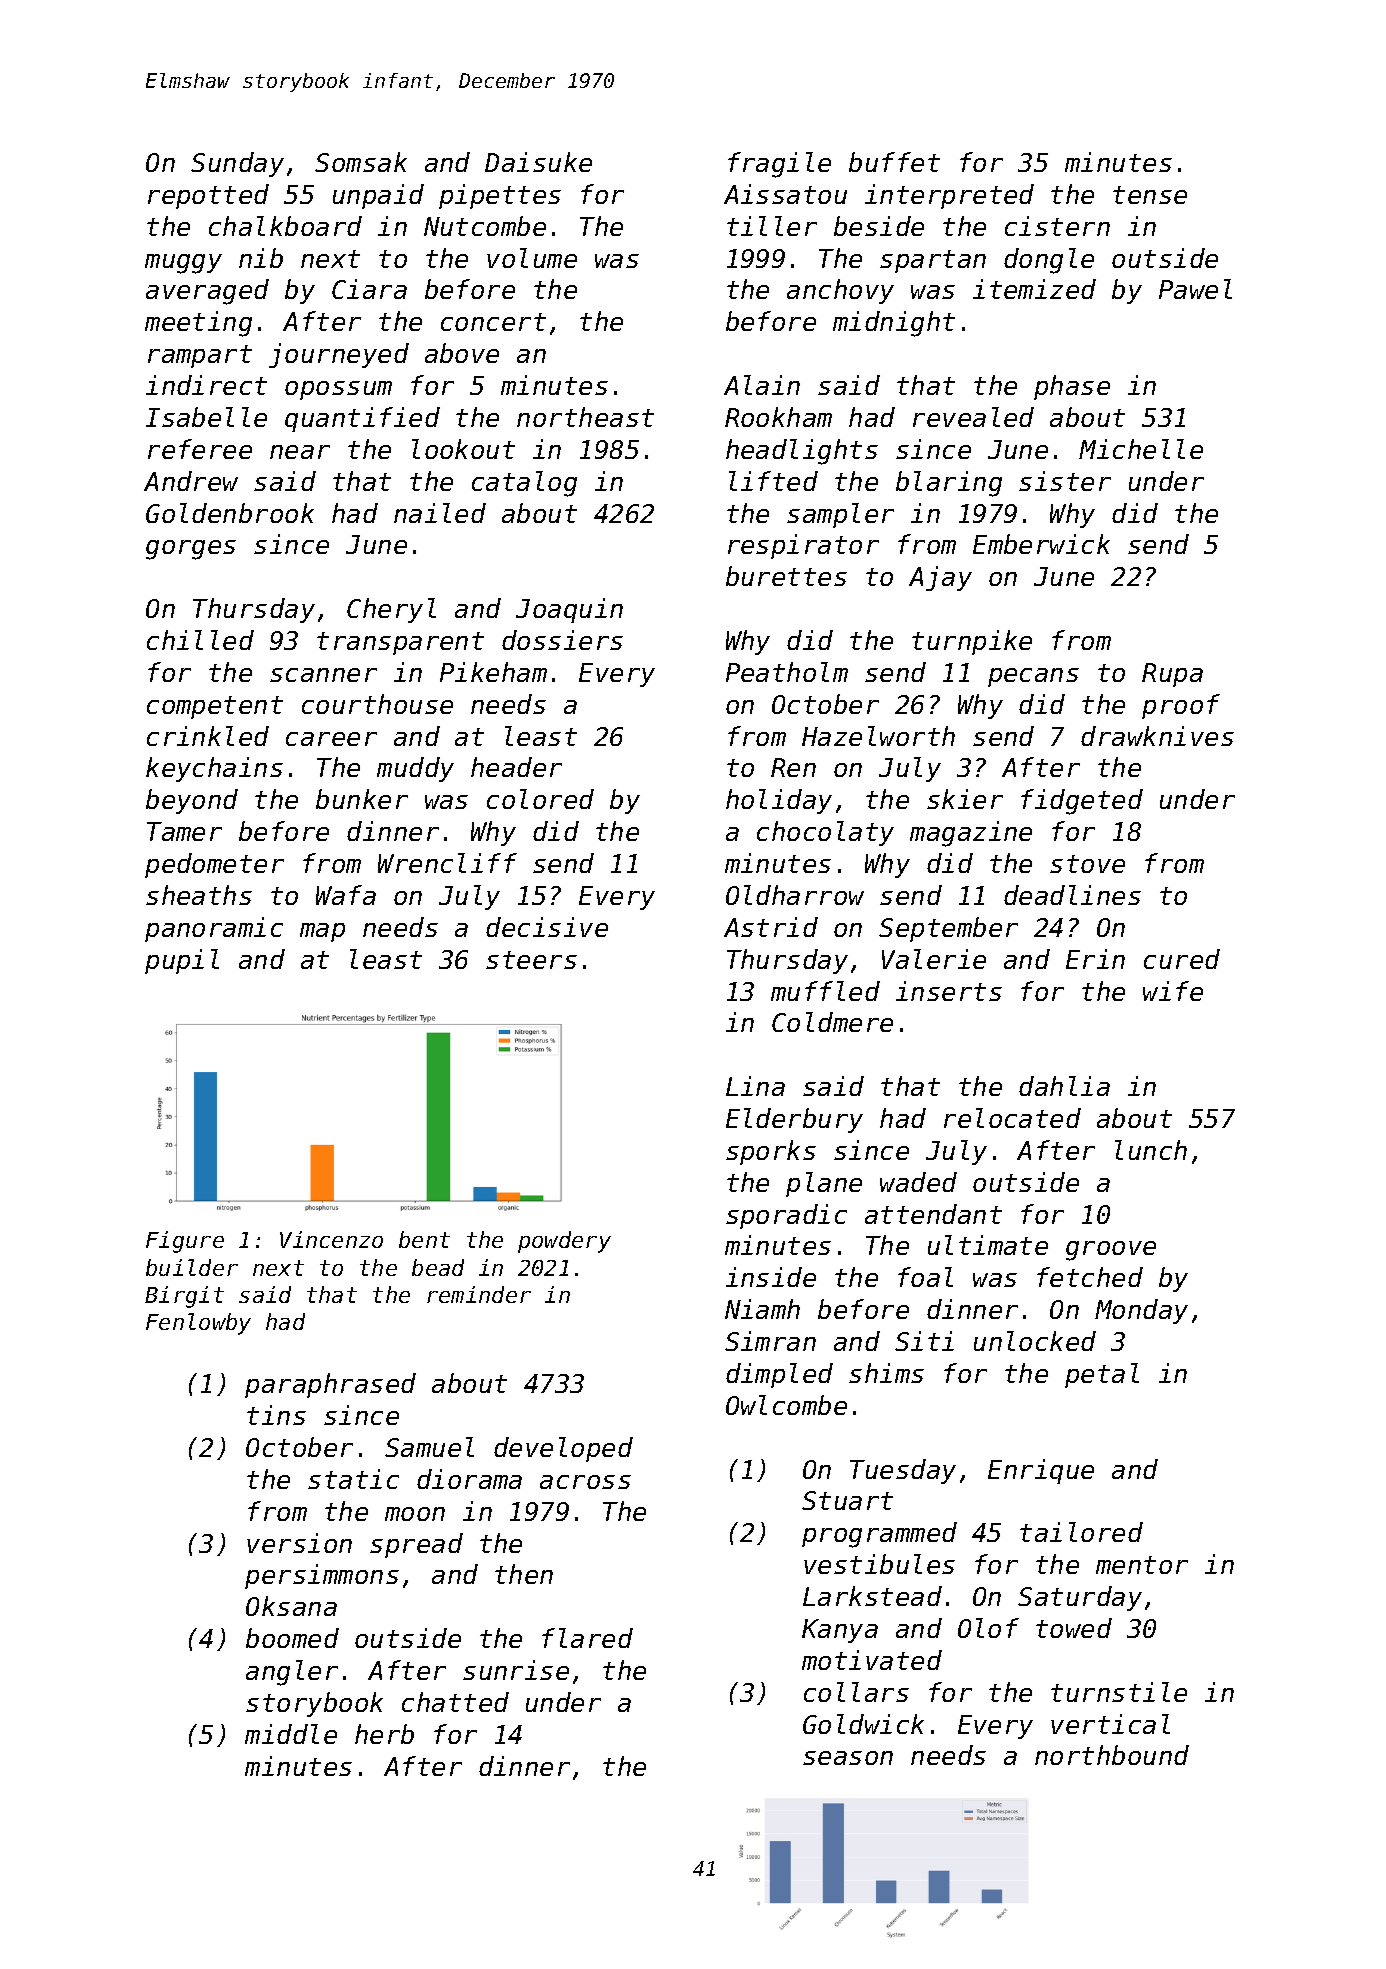 The height and width of the image is (1969, 1386). Describe the element at coordinates (331, 1239) in the image. I see `Vincenzo` at that location.
